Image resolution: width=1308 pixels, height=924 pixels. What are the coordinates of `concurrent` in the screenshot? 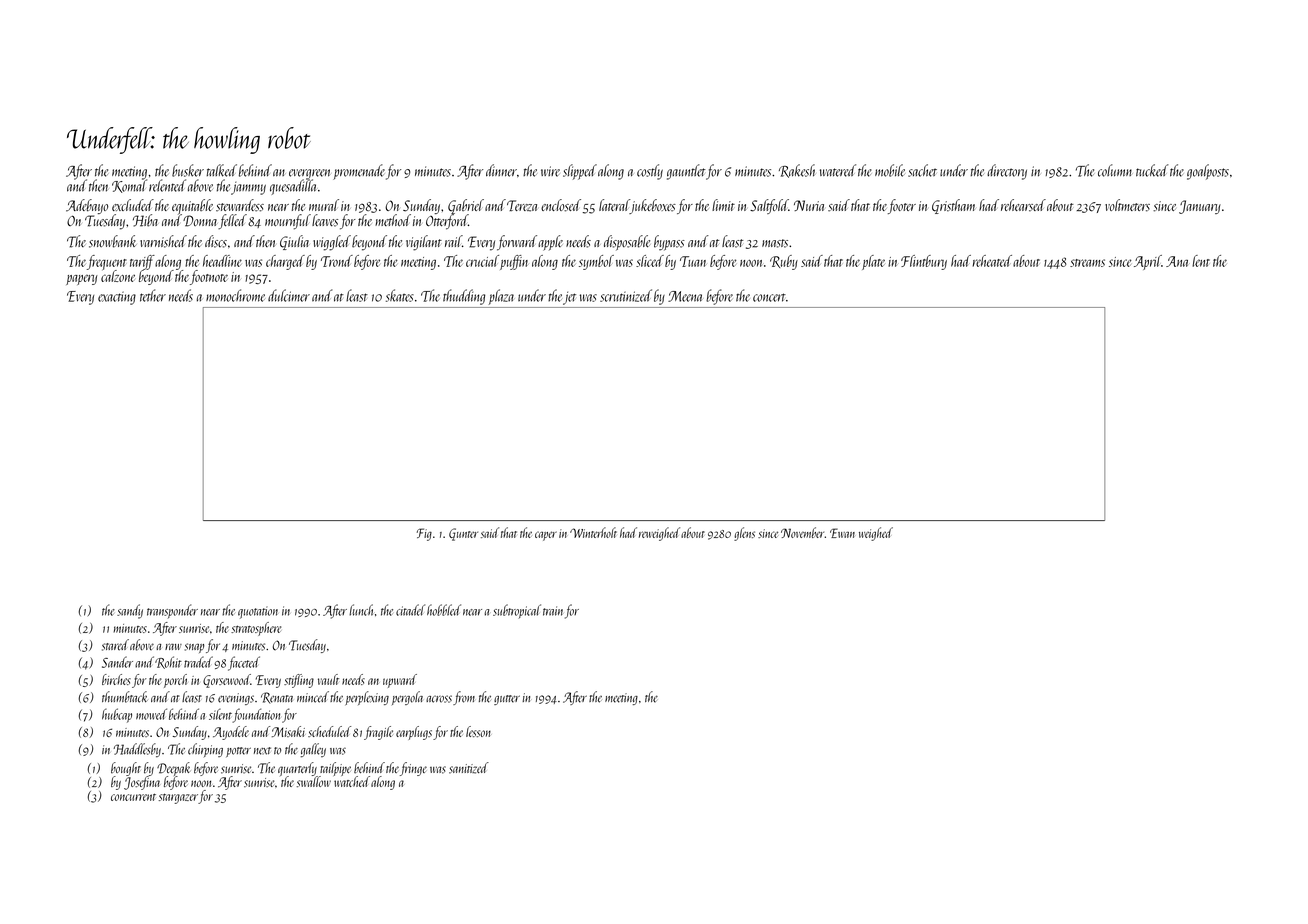 It's located at (133, 797).
